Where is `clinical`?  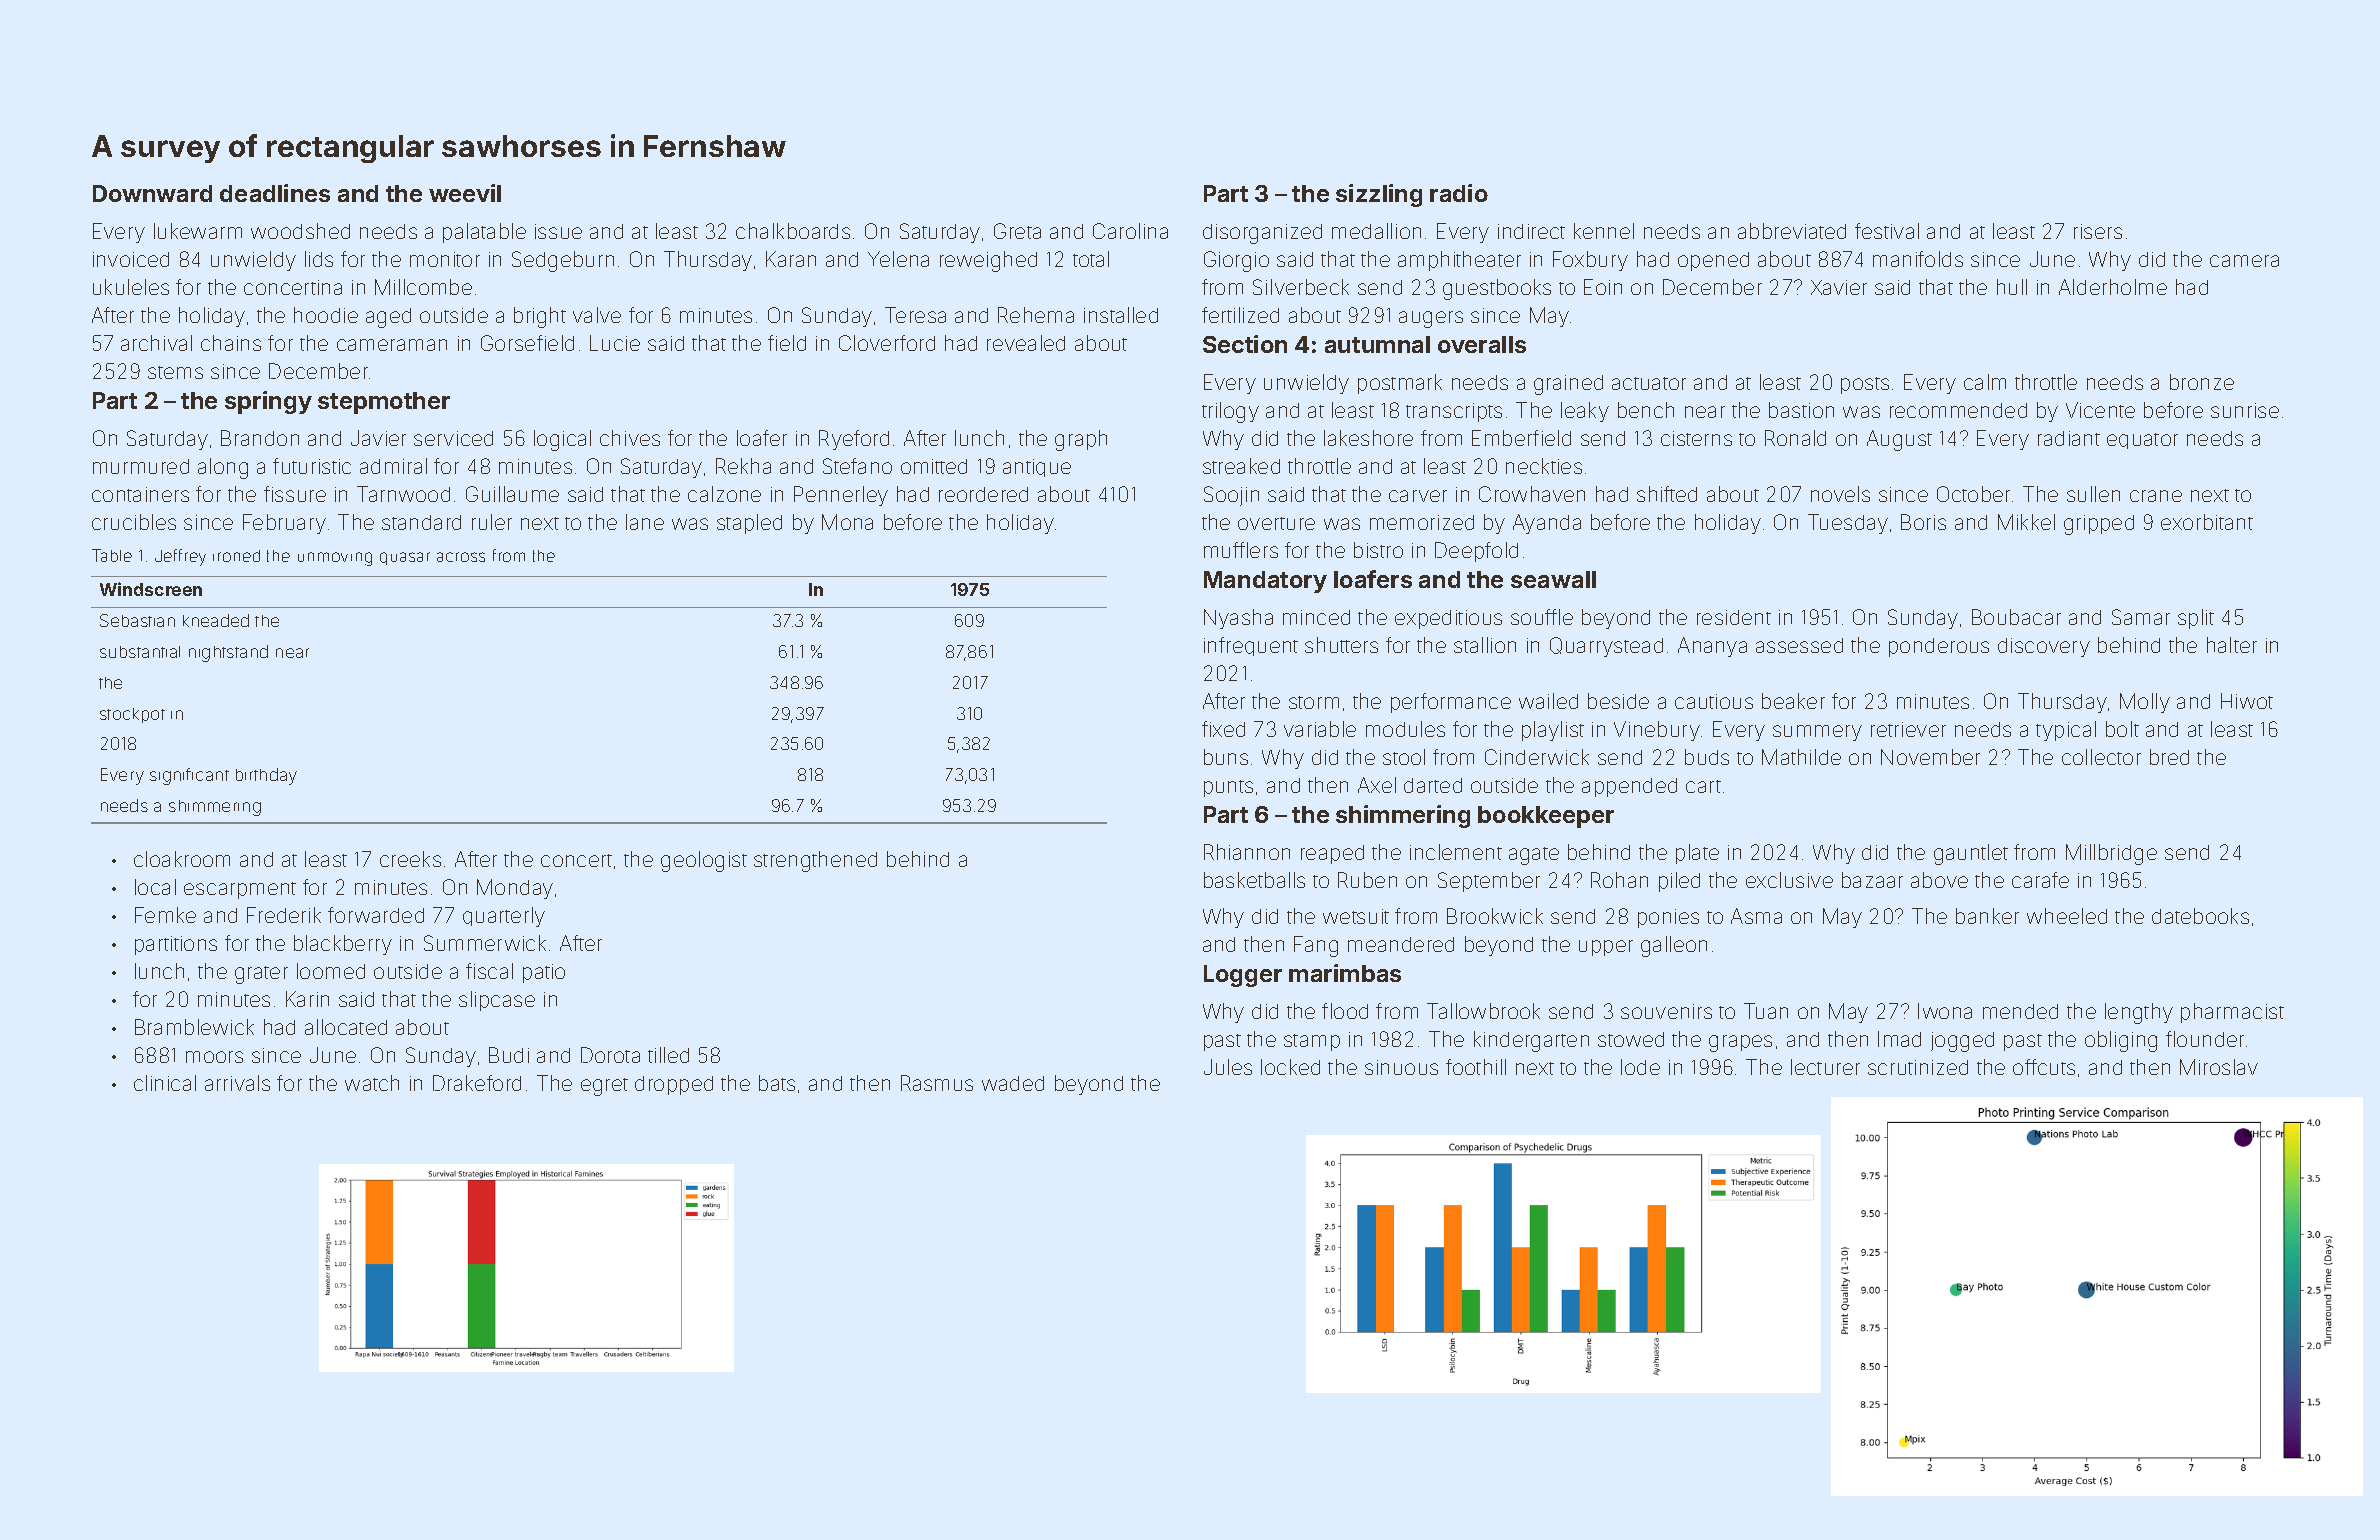
clinical is located at coordinates (165, 1083).
